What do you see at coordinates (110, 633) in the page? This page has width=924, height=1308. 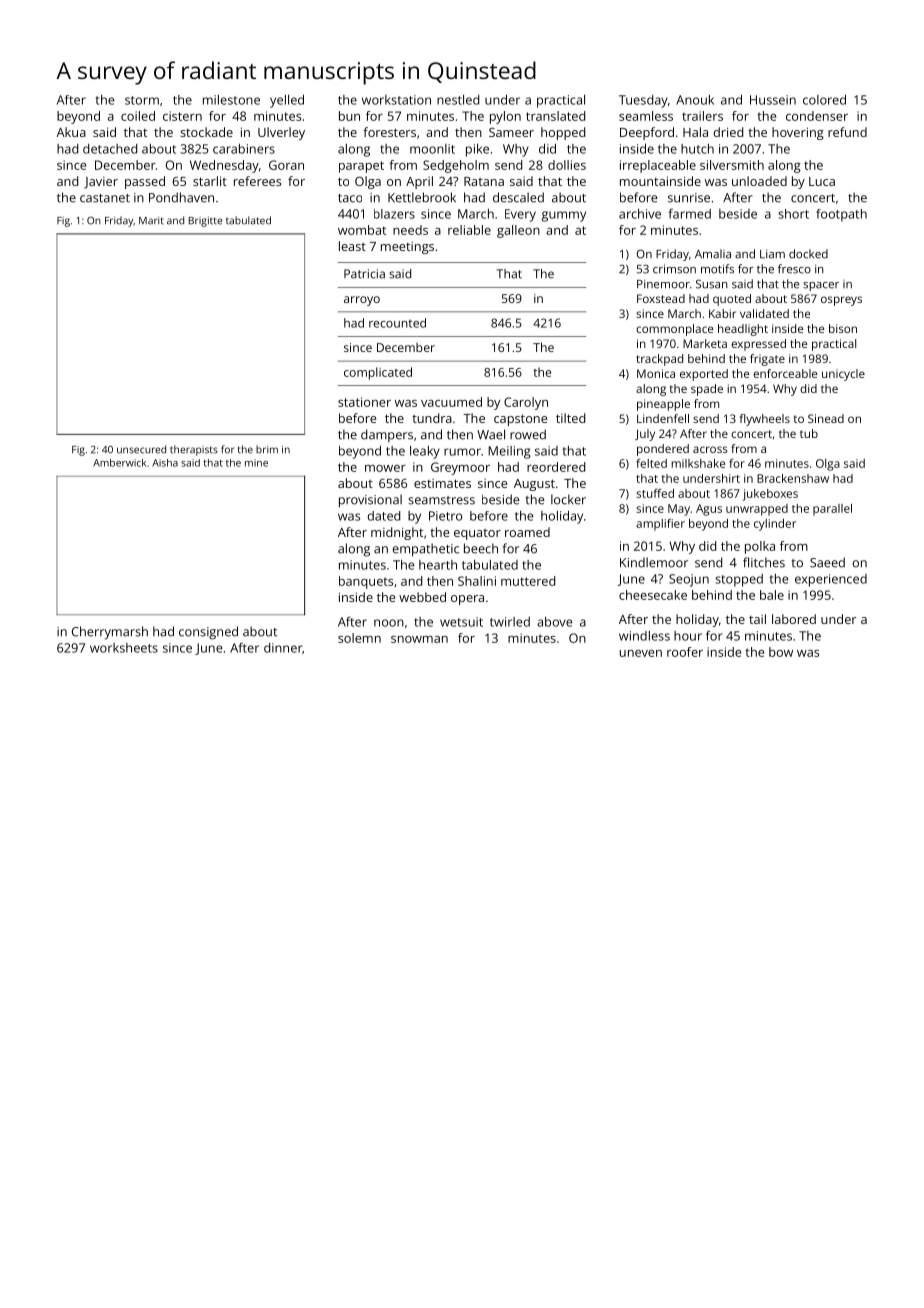 I see `Cherrymarsh` at bounding box center [110, 633].
